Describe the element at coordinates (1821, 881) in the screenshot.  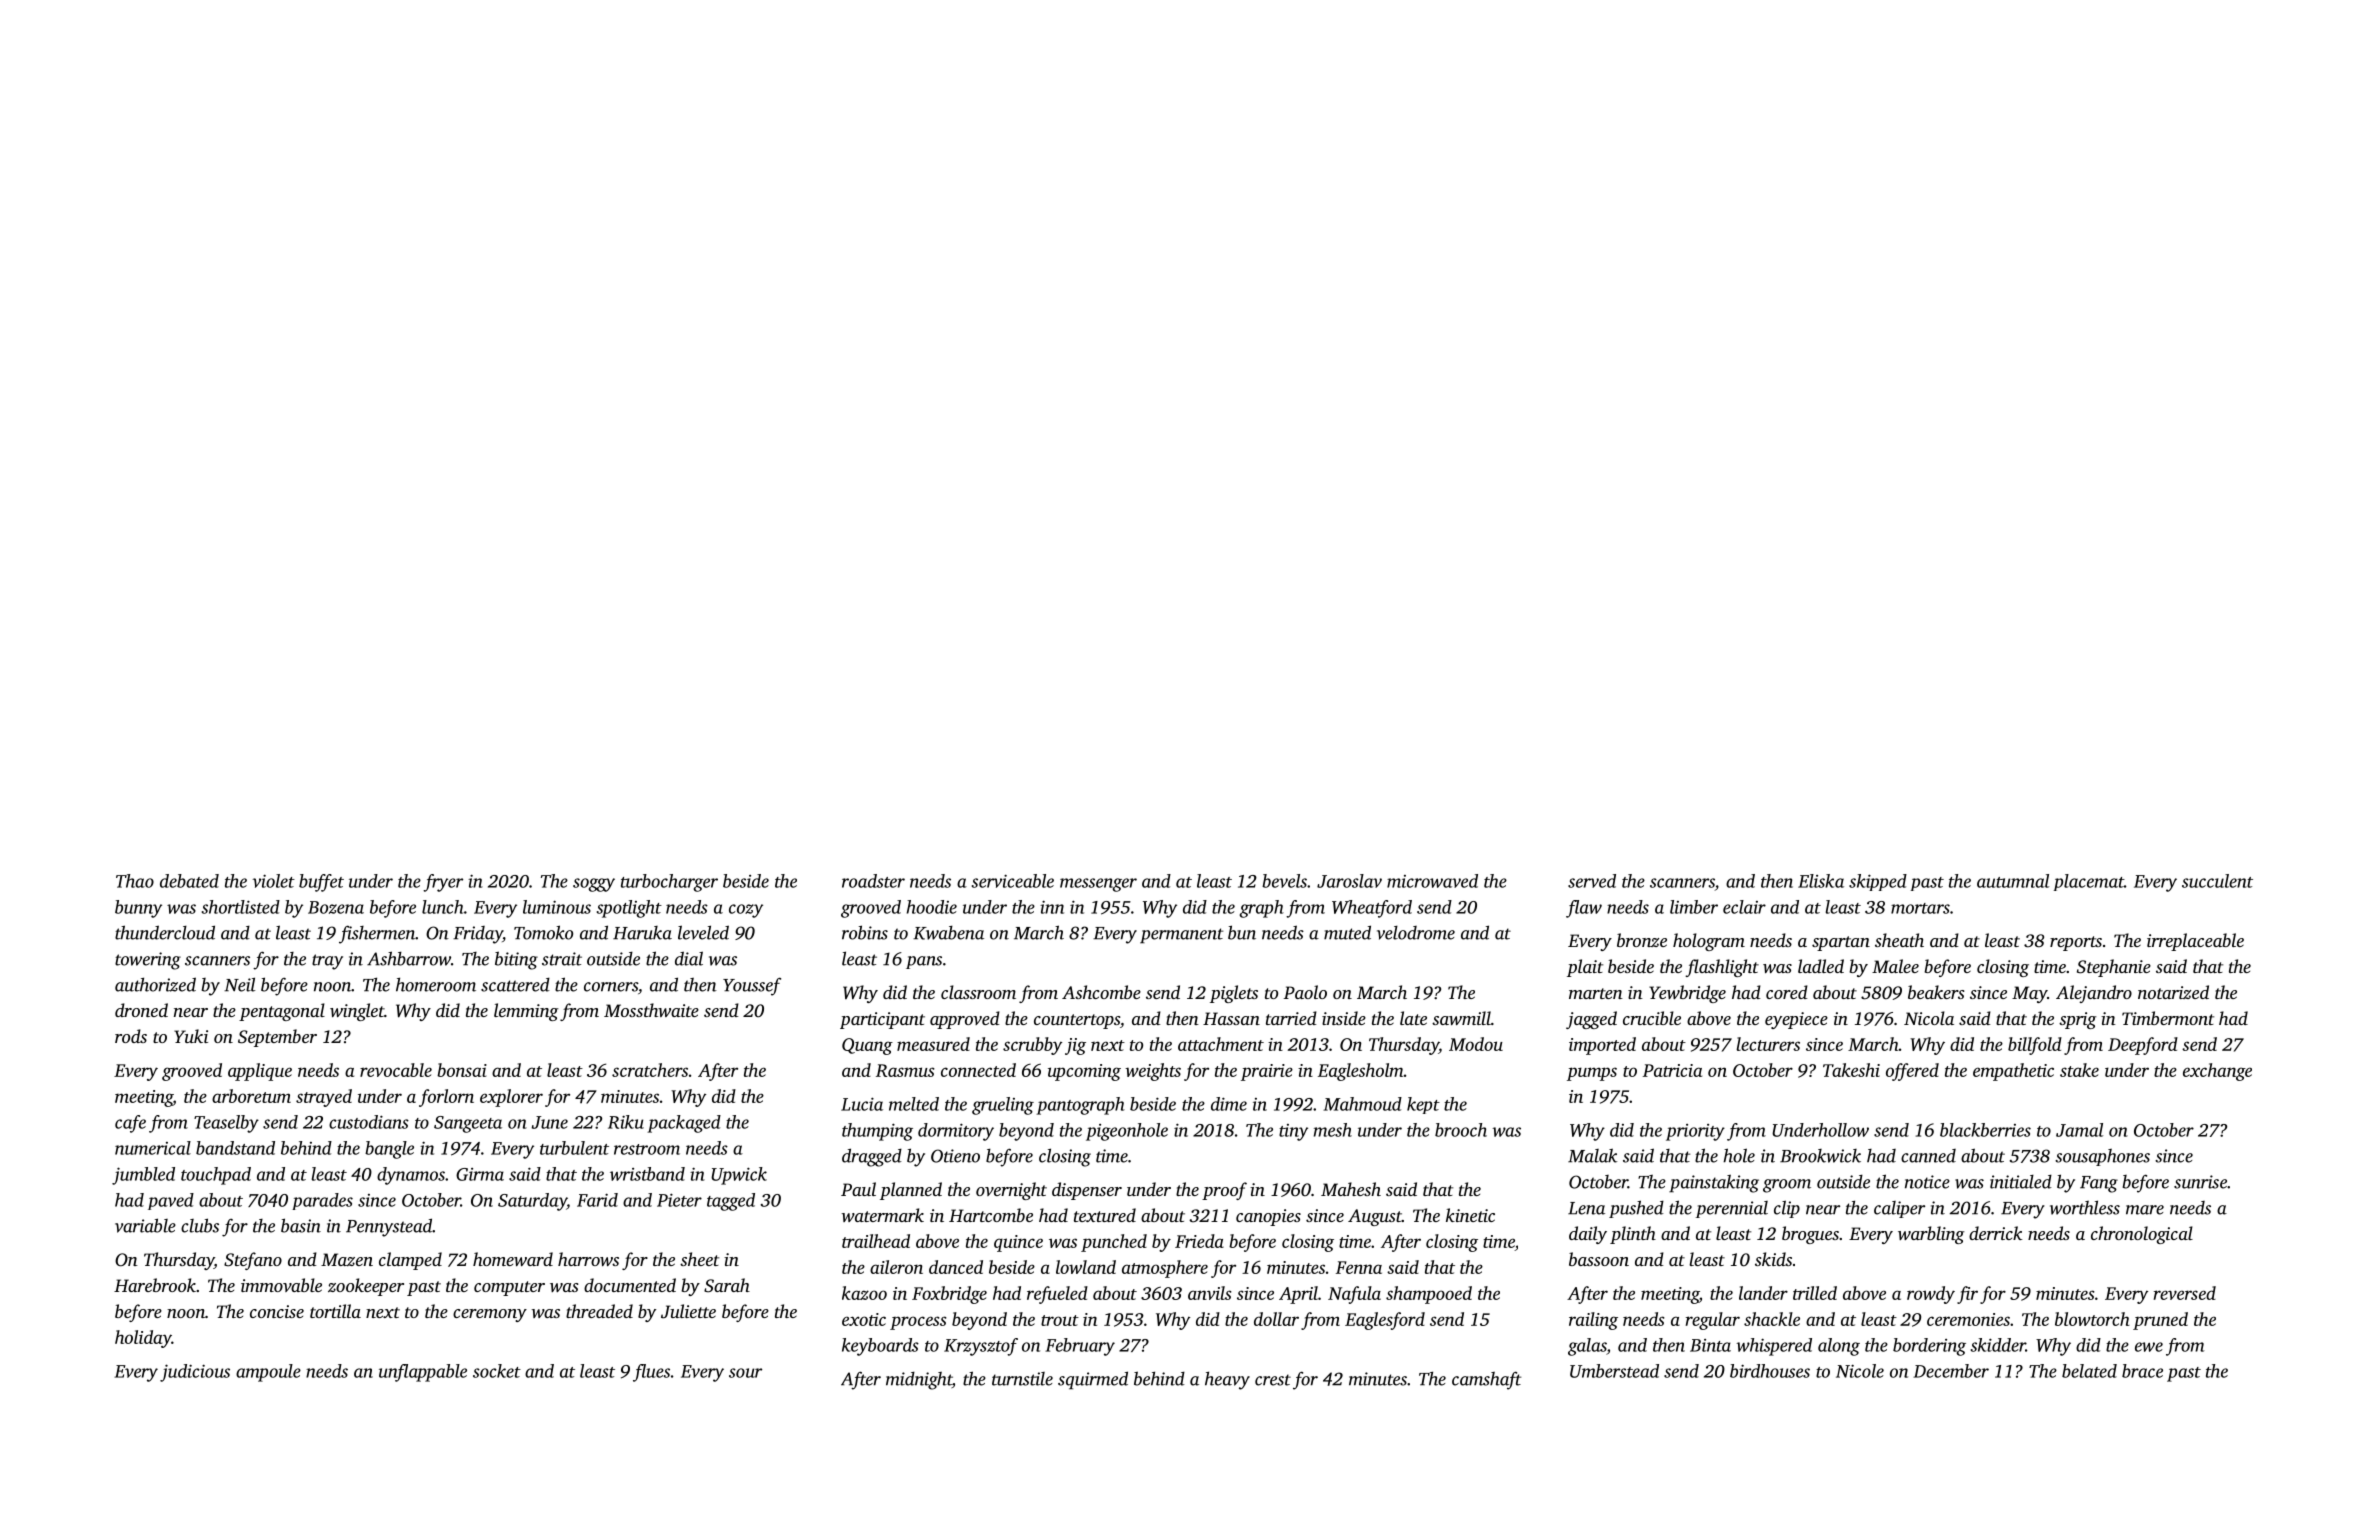
I see `Eliska` at that location.
